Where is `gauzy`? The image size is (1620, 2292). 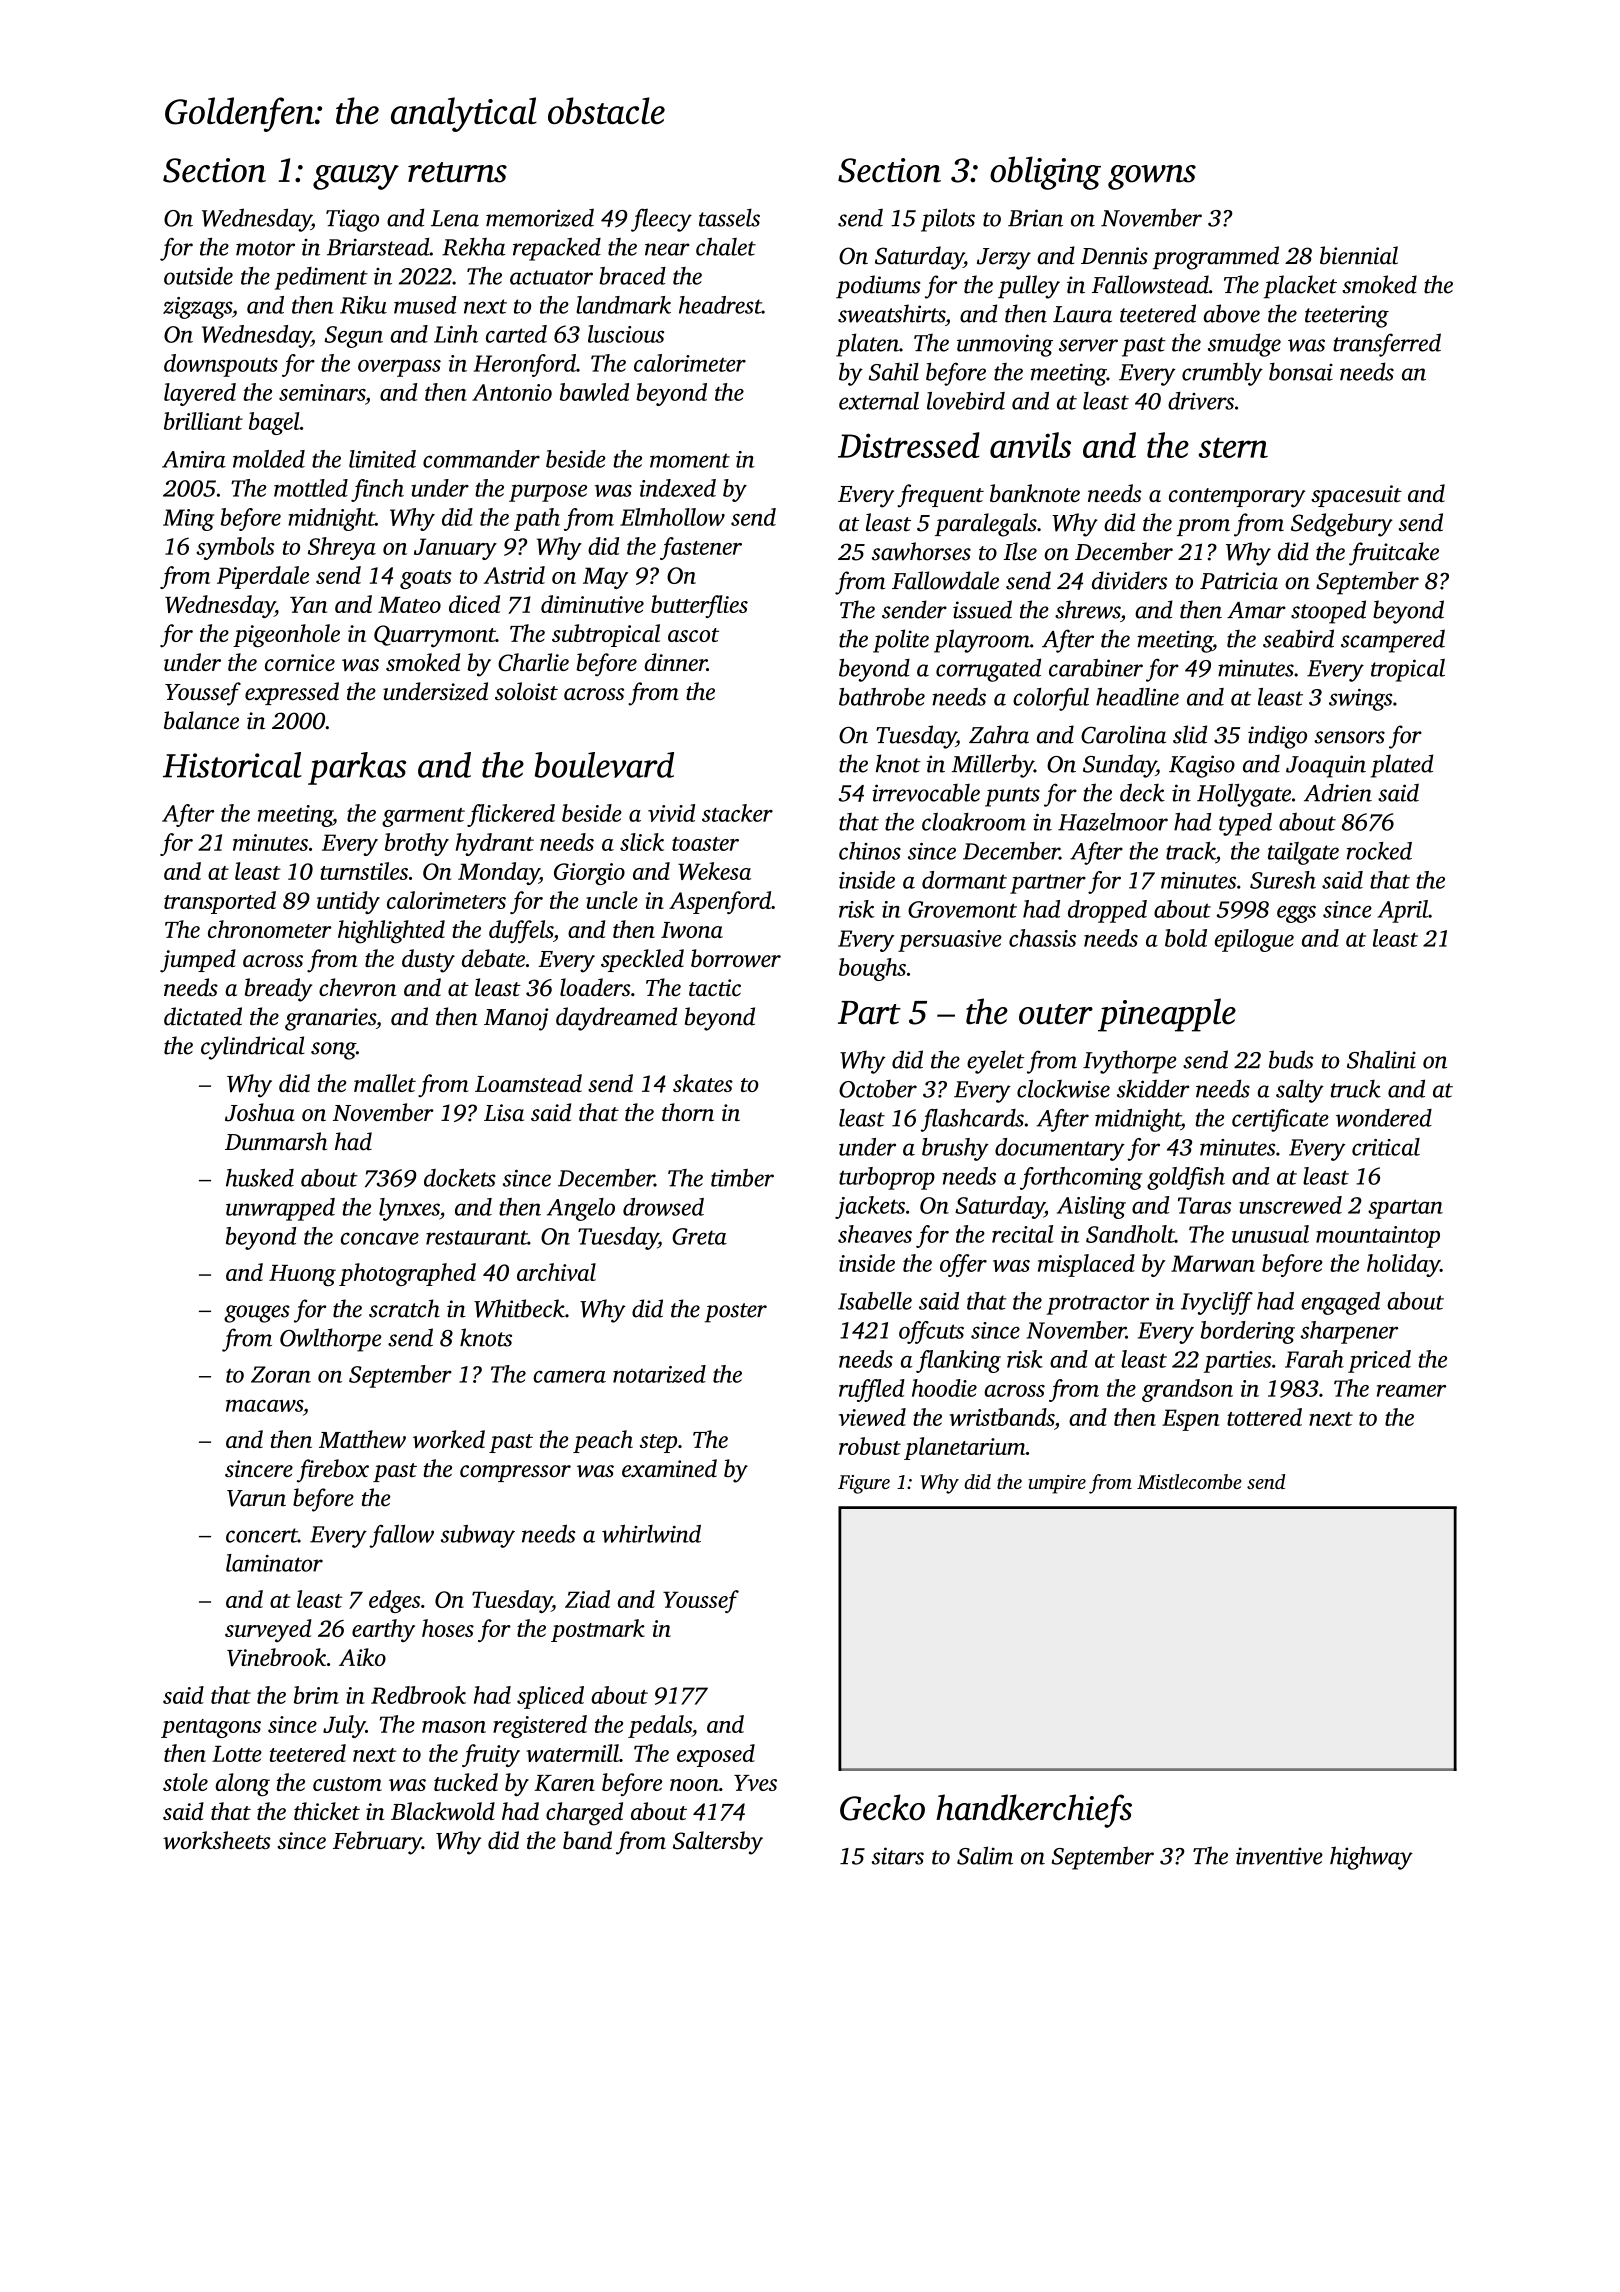
gauzy is located at coordinates (356, 177).
